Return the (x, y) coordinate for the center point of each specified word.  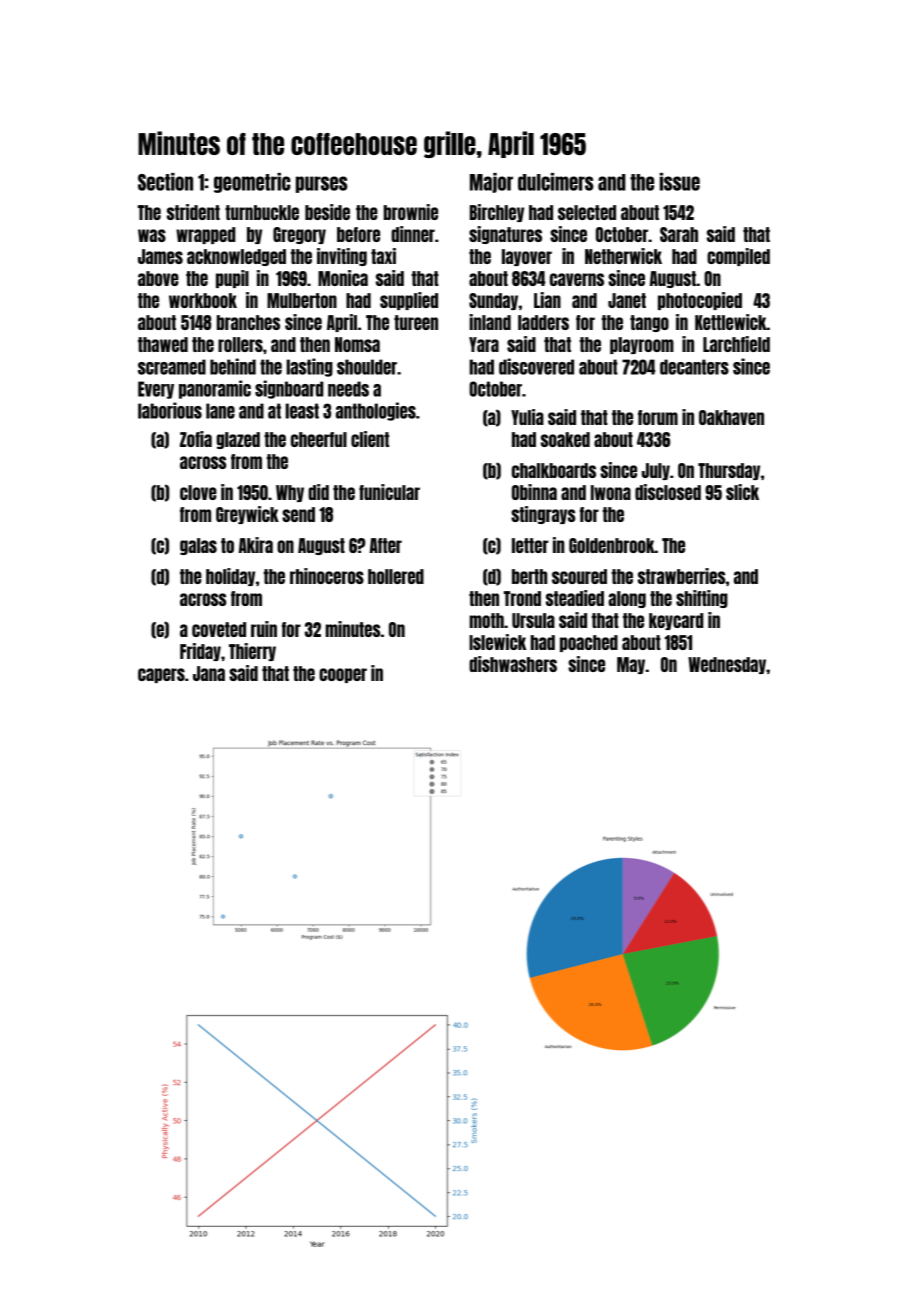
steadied (575, 598)
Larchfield (736, 344)
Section (165, 182)
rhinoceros (327, 576)
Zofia (196, 439)
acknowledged (236, 257)
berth (529, 576)
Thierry (252, 652)
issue (680, 182)
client (370, 439)
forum (658, 417)
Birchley (497, 213)
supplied (409, 301)
